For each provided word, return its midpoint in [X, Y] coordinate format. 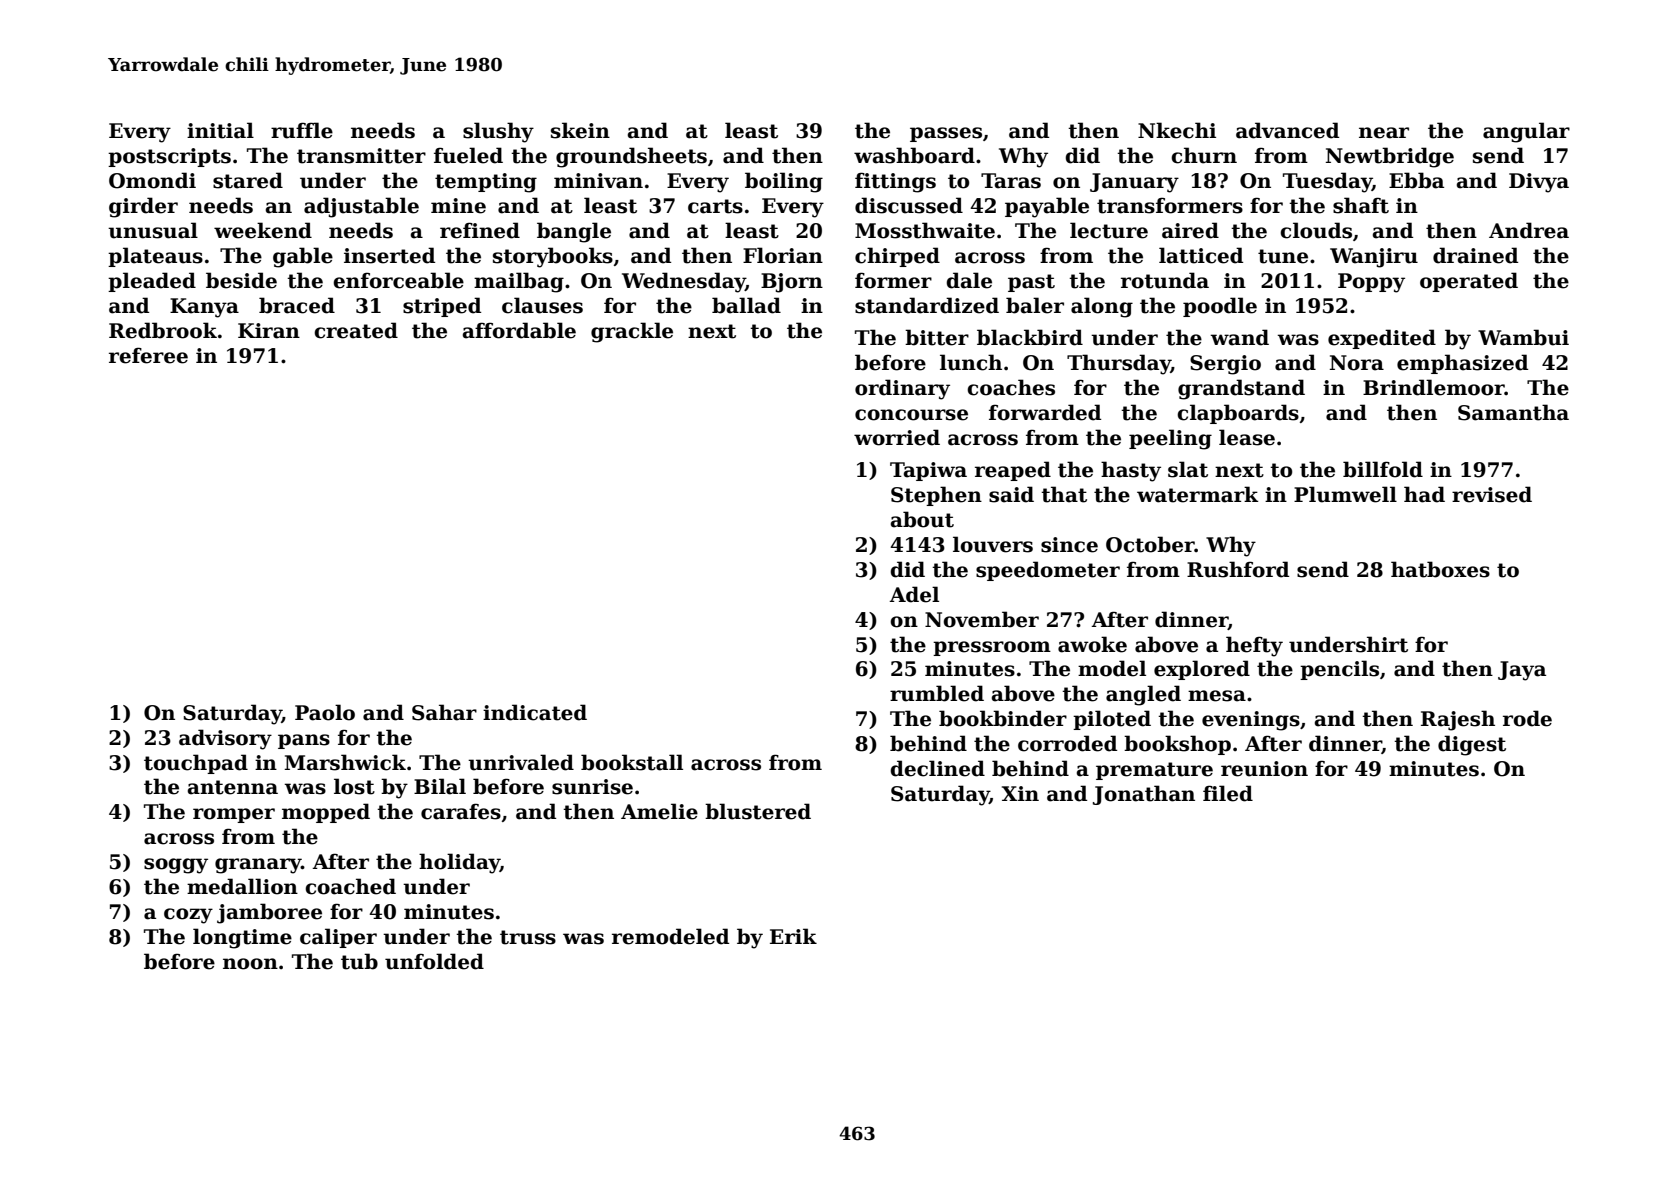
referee [148, 355]
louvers [993, 544]
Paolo [325, 712]
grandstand [1241, 389]
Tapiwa [928, 471]
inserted [389, 255]
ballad [746, 305]
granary [258, 866]
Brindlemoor [1434, 387]
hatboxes [1440, 569]
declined [937, 768]
